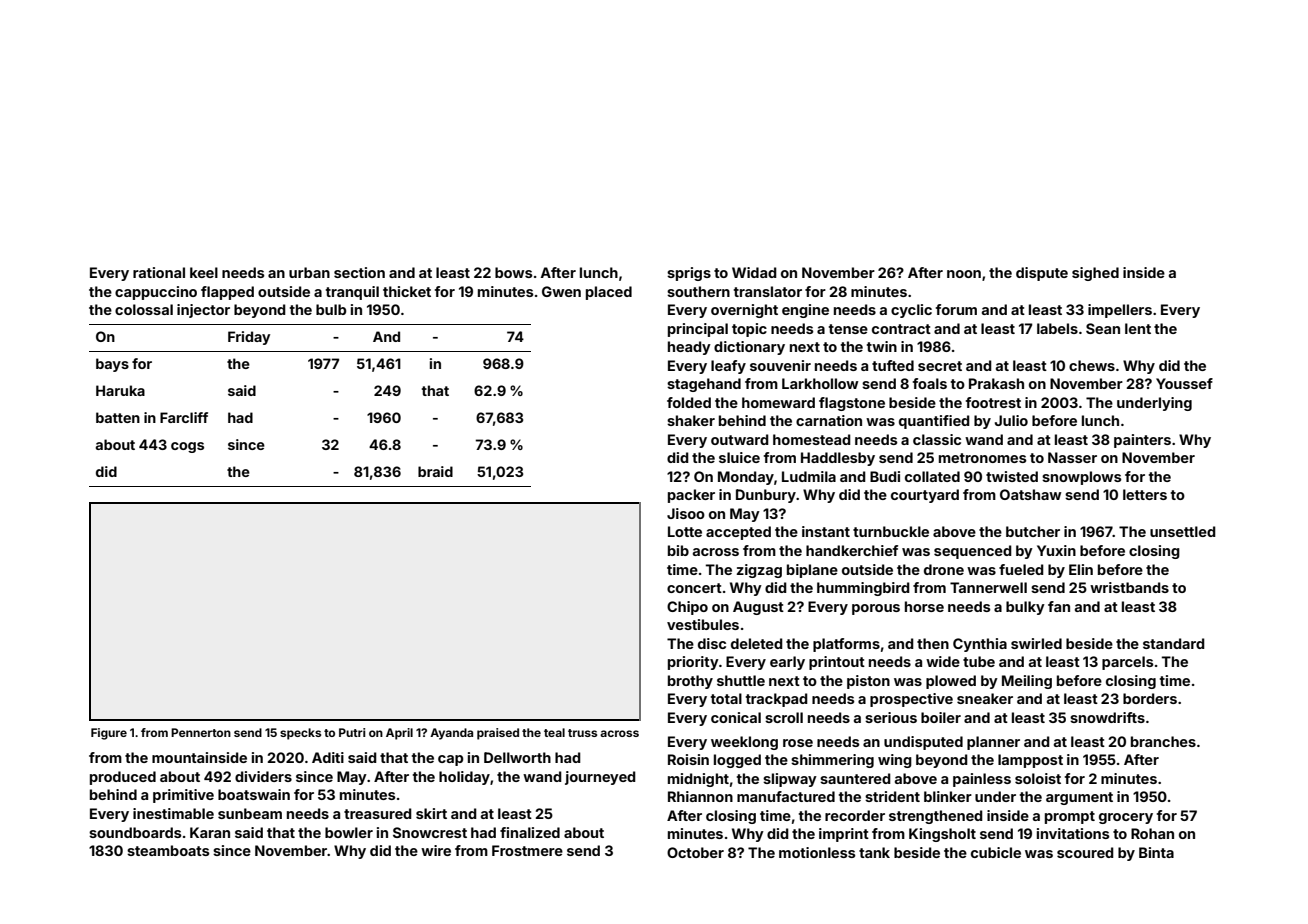 The image size is (1308, 924). What do you see at coordinates (144, 309) in the screenshot?
I see `colossal` at bounding box center [144, 309].
